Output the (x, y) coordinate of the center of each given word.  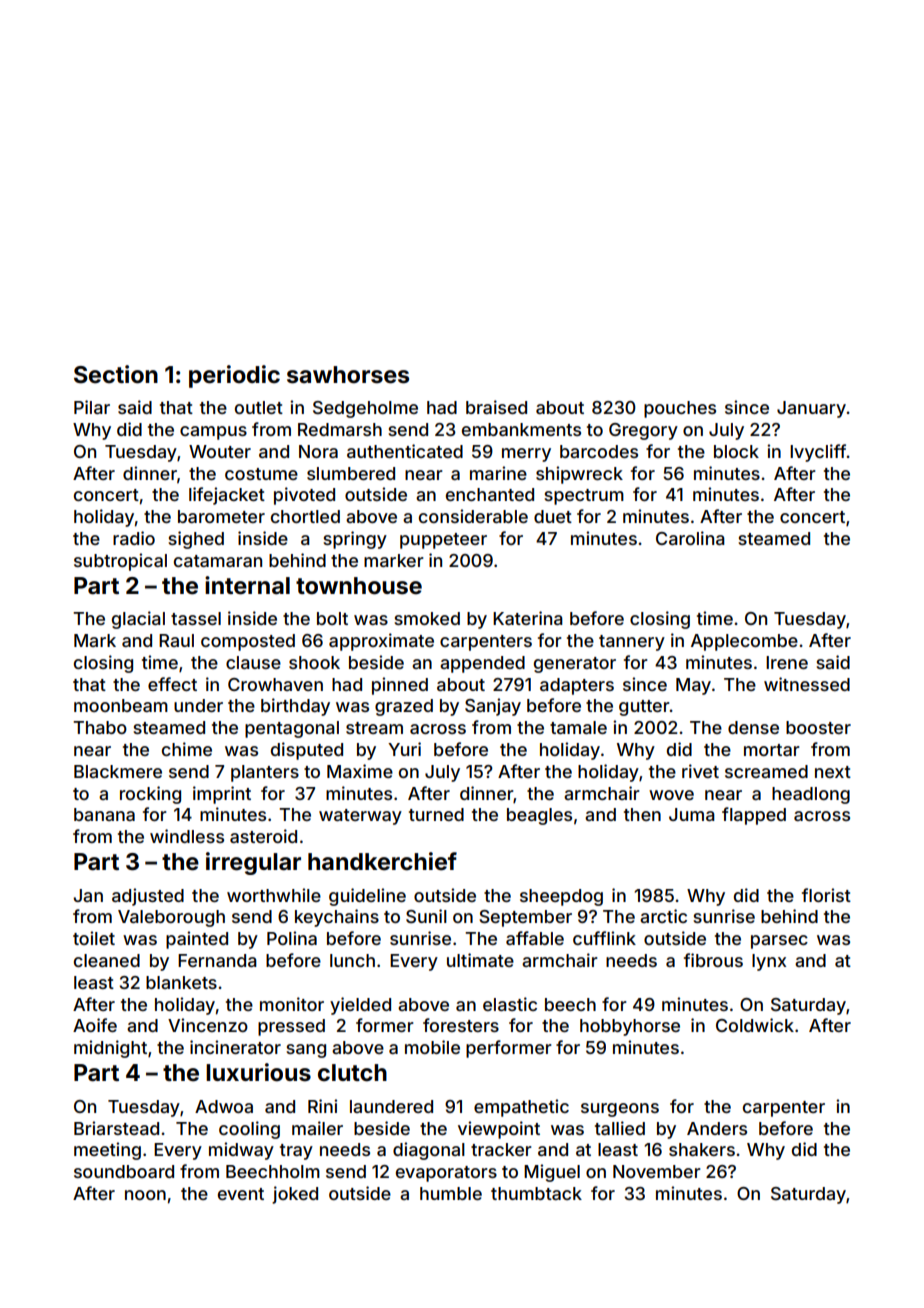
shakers (702, 1149)
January (811, 409)
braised (496, 407)
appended (482, 664)
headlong (811, 795)
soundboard (124, 1171)
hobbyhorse (630, 1027)
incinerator (235, 1047)
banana (104, 814)
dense (753, 727)
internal (247, 585)
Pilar (92, 407)
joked (295, 1195)
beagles (539, 816)
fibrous (713, 960)
